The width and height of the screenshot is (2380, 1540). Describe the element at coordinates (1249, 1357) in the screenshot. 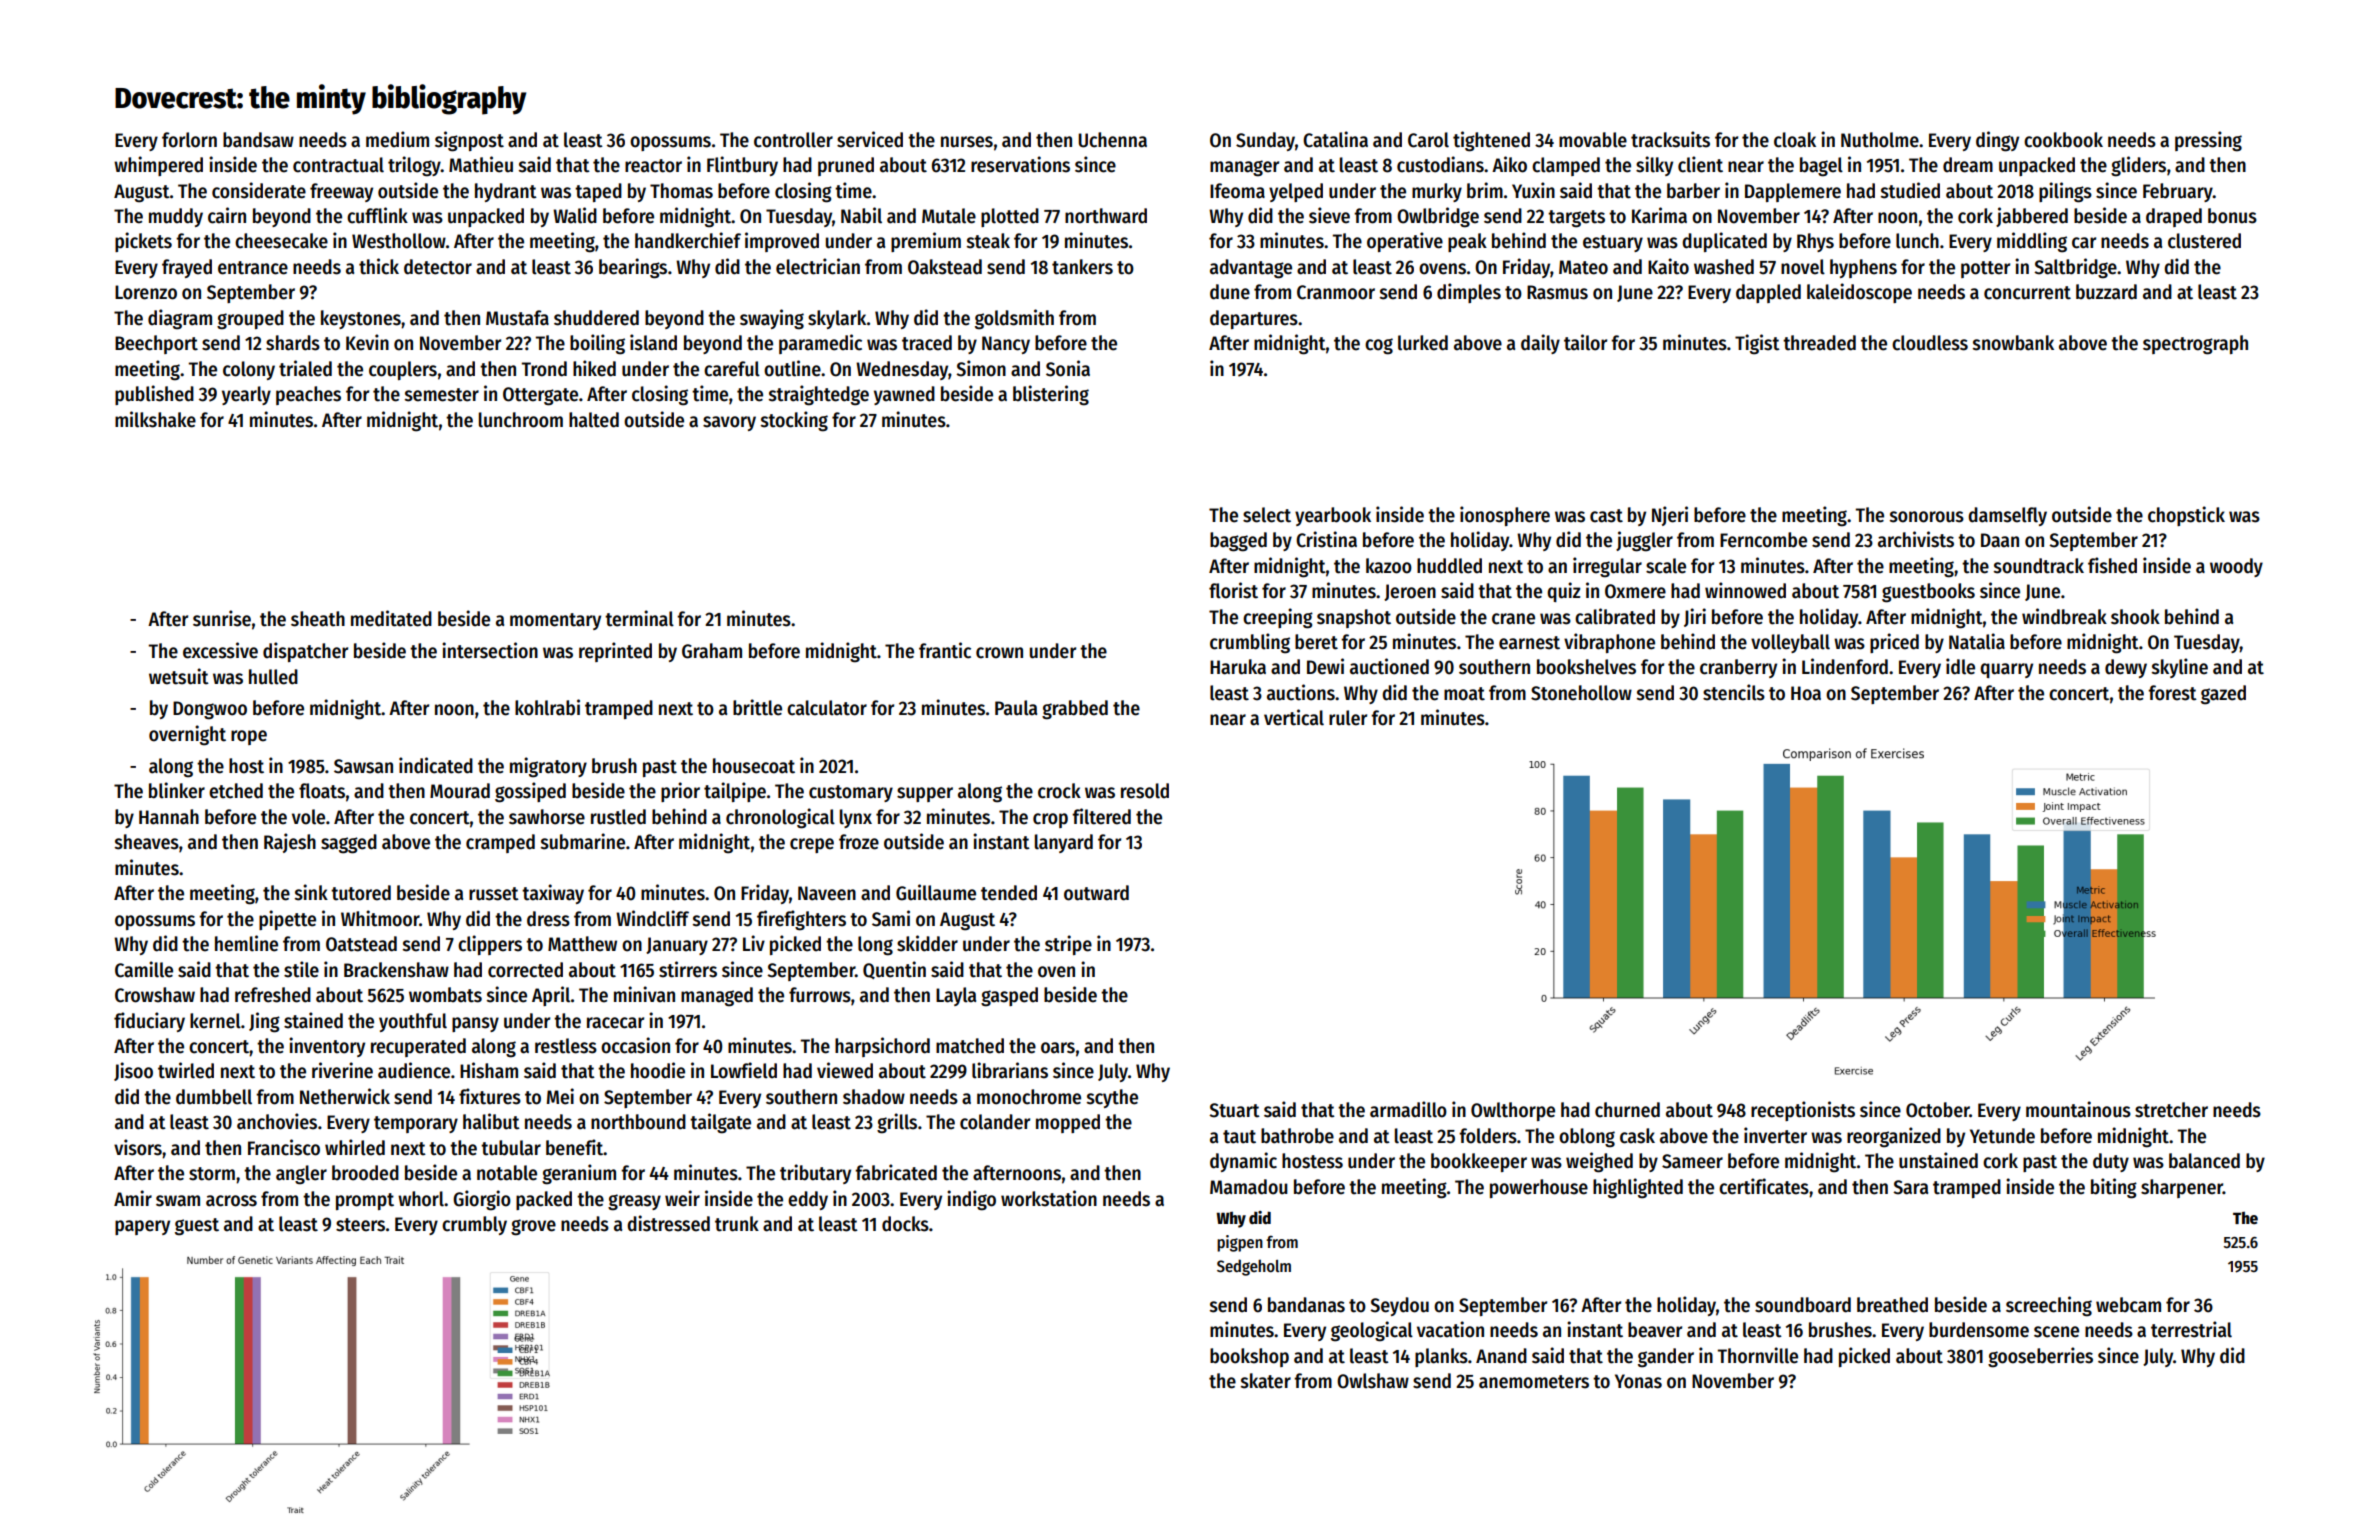

I see `bookshop` at that location.
